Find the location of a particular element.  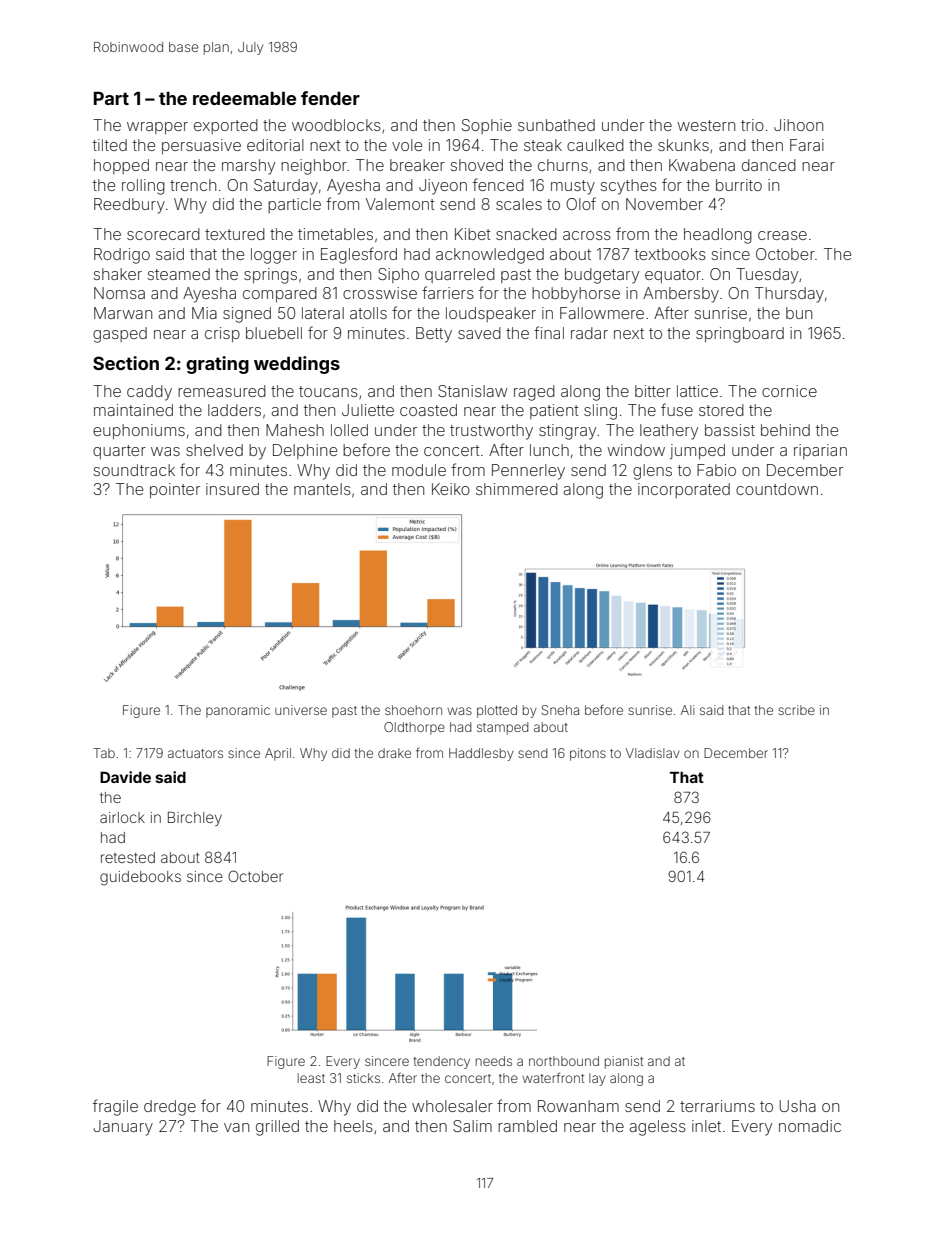

wrapper is located at coordinates (157, 128).
